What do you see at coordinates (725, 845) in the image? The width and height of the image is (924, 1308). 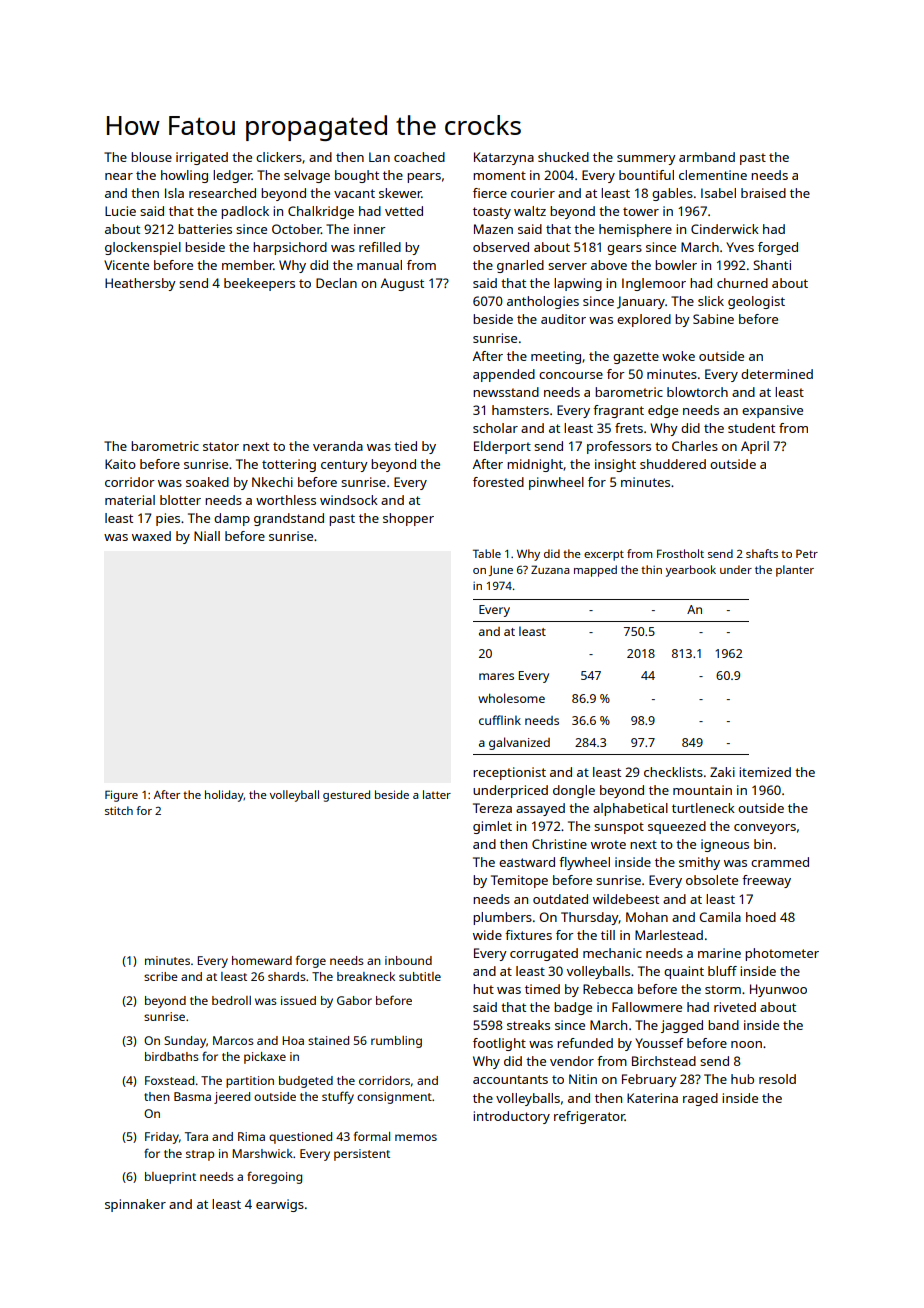 I see `igneous` at bounding box center [725, 845].
